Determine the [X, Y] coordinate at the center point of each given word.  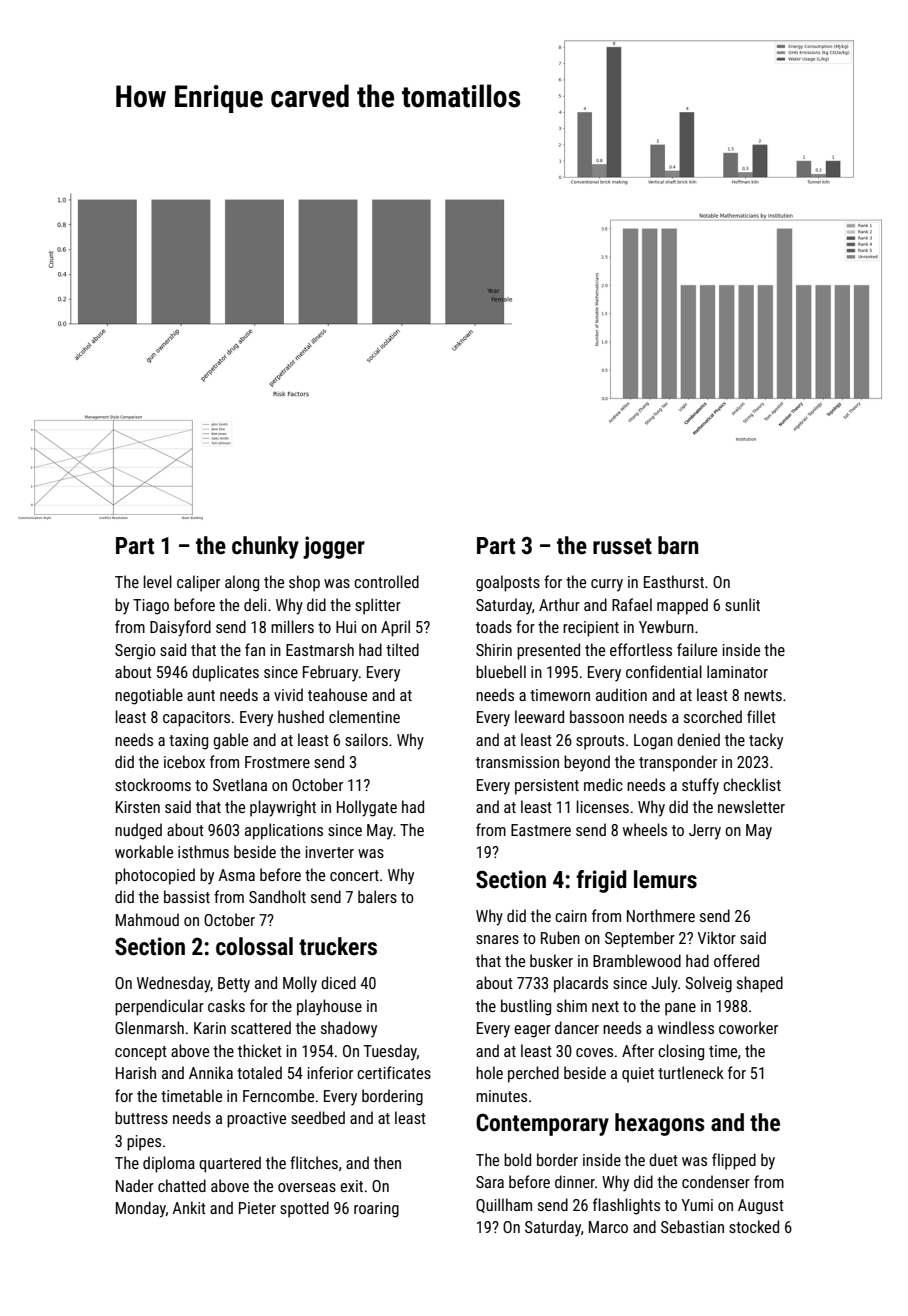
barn [678, 545]
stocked [754, 1226]
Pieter [257, 1208]
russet [622, 546]
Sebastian [692, 1226]
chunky [265, 547]
